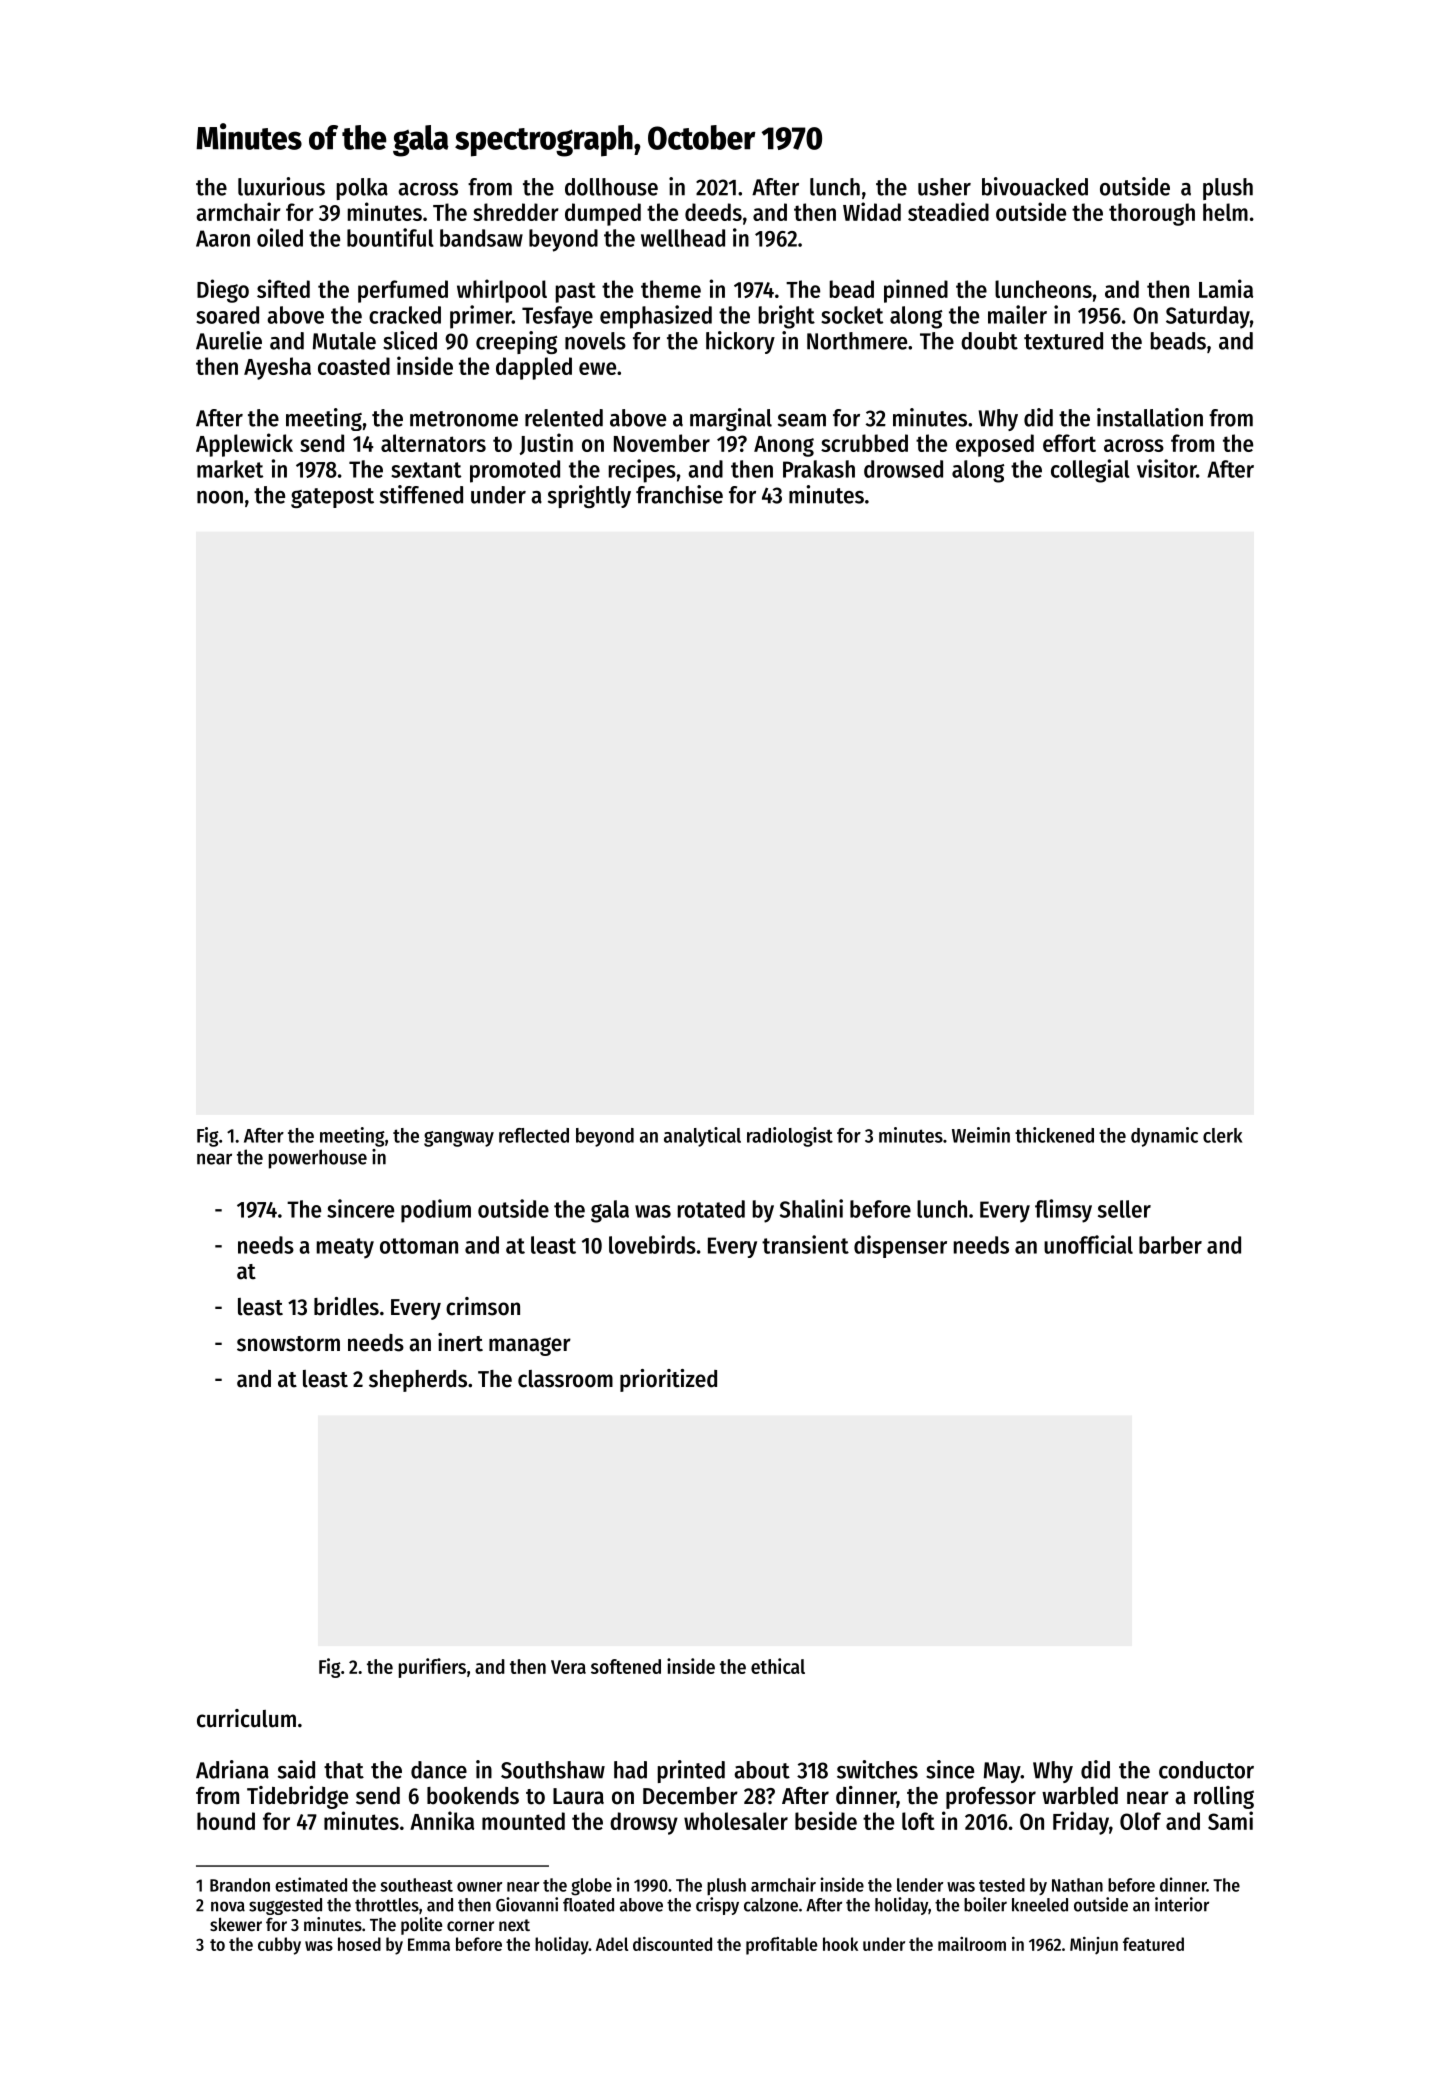 The image size is (1450, 2100). What do you see at coordinates (683, 238) in the document?
I see `wellhead` at bounding box center [683, 238].
